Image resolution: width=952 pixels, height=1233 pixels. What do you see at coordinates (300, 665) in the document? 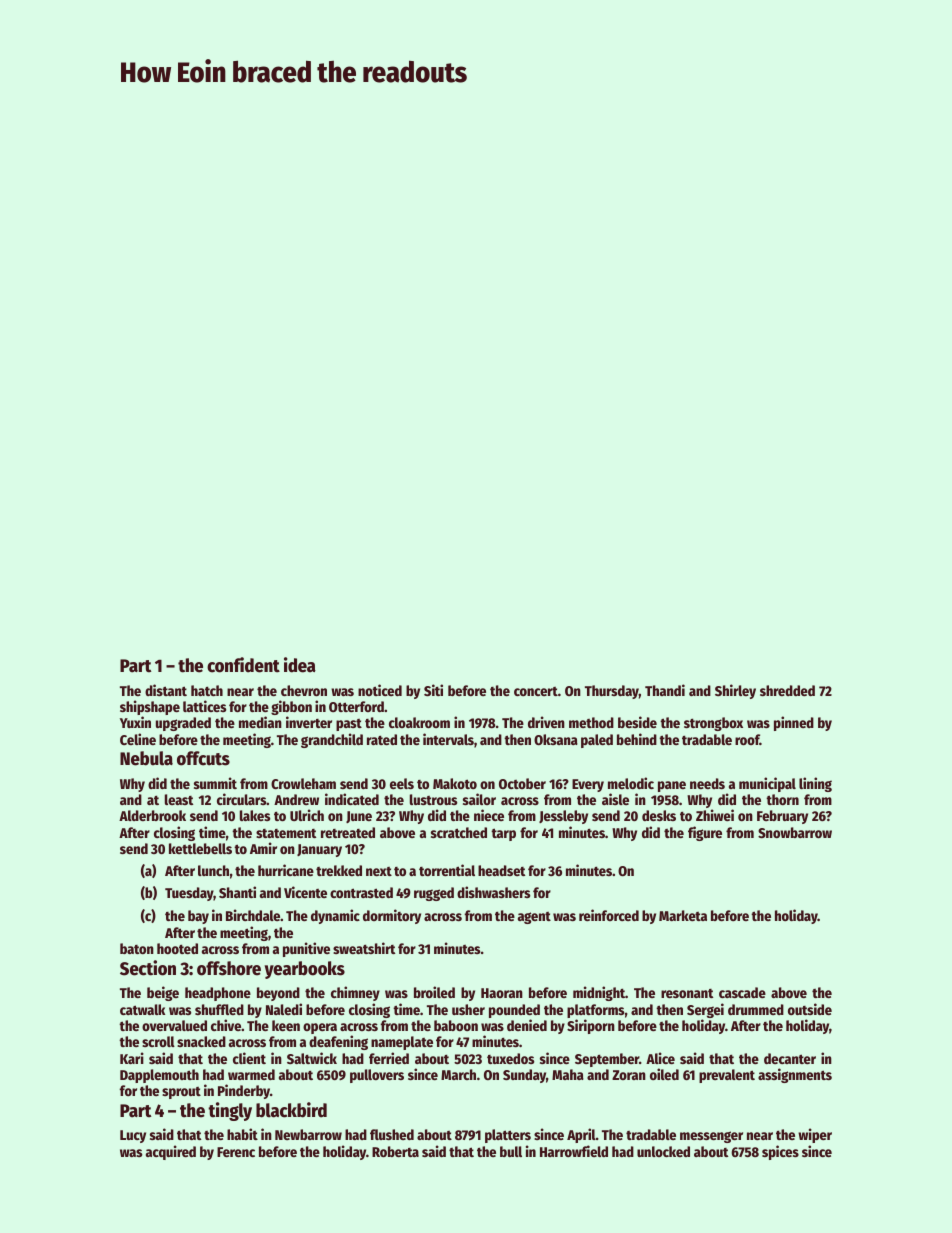
I see `idea` at bounding box center [300, 665].
